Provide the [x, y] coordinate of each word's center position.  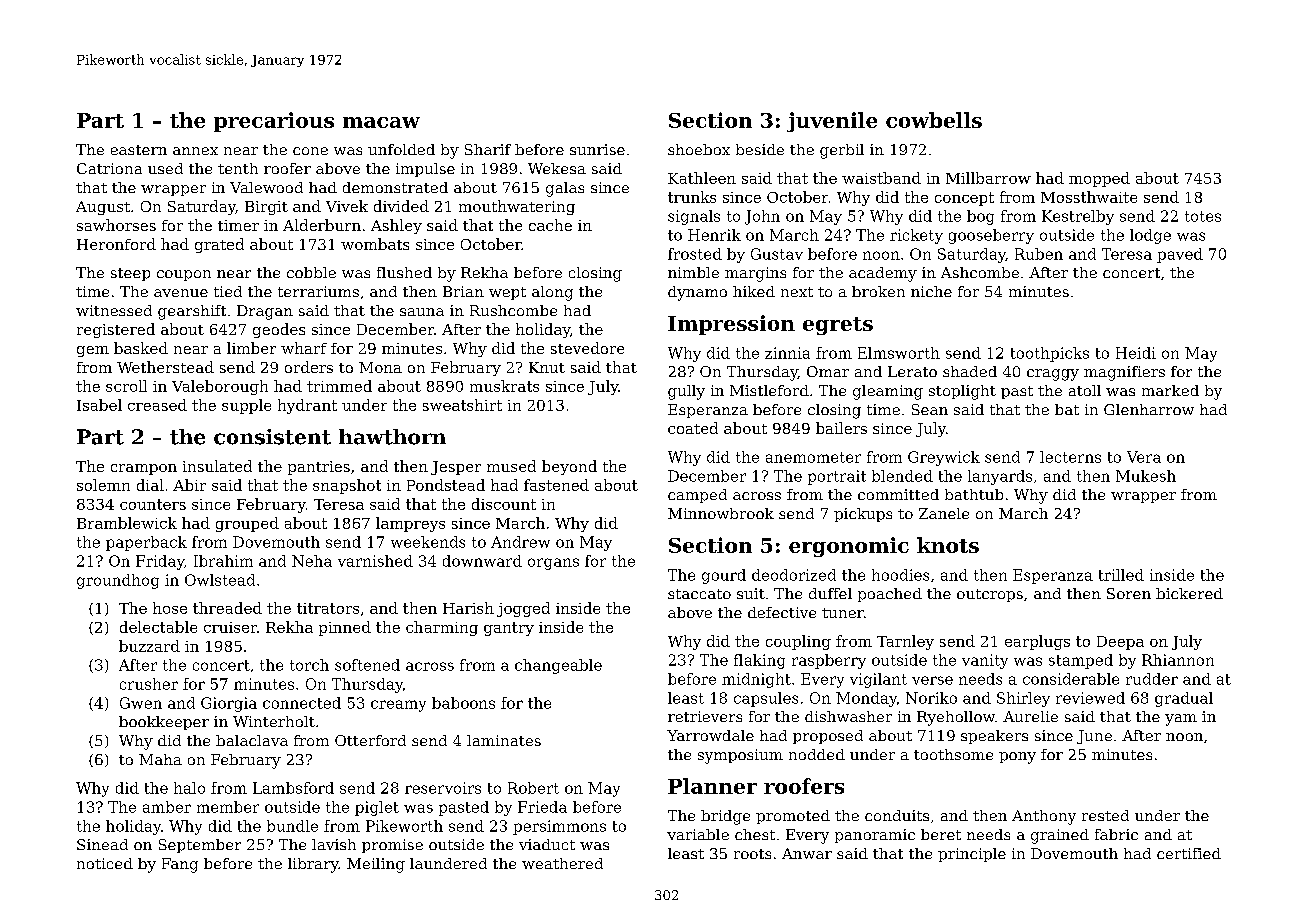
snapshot [347, 486]
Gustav [777, 254]
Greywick [944, 458]
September [200, 846]
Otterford [370, 740]
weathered [562, 863]
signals [694, 217]
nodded [817, 754]
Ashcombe [980, 272]
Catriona [109, 168]
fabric [1116, 834]
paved [1180, 255]
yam [1181, 720]
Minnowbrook [721, 513]
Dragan [265, 312]
